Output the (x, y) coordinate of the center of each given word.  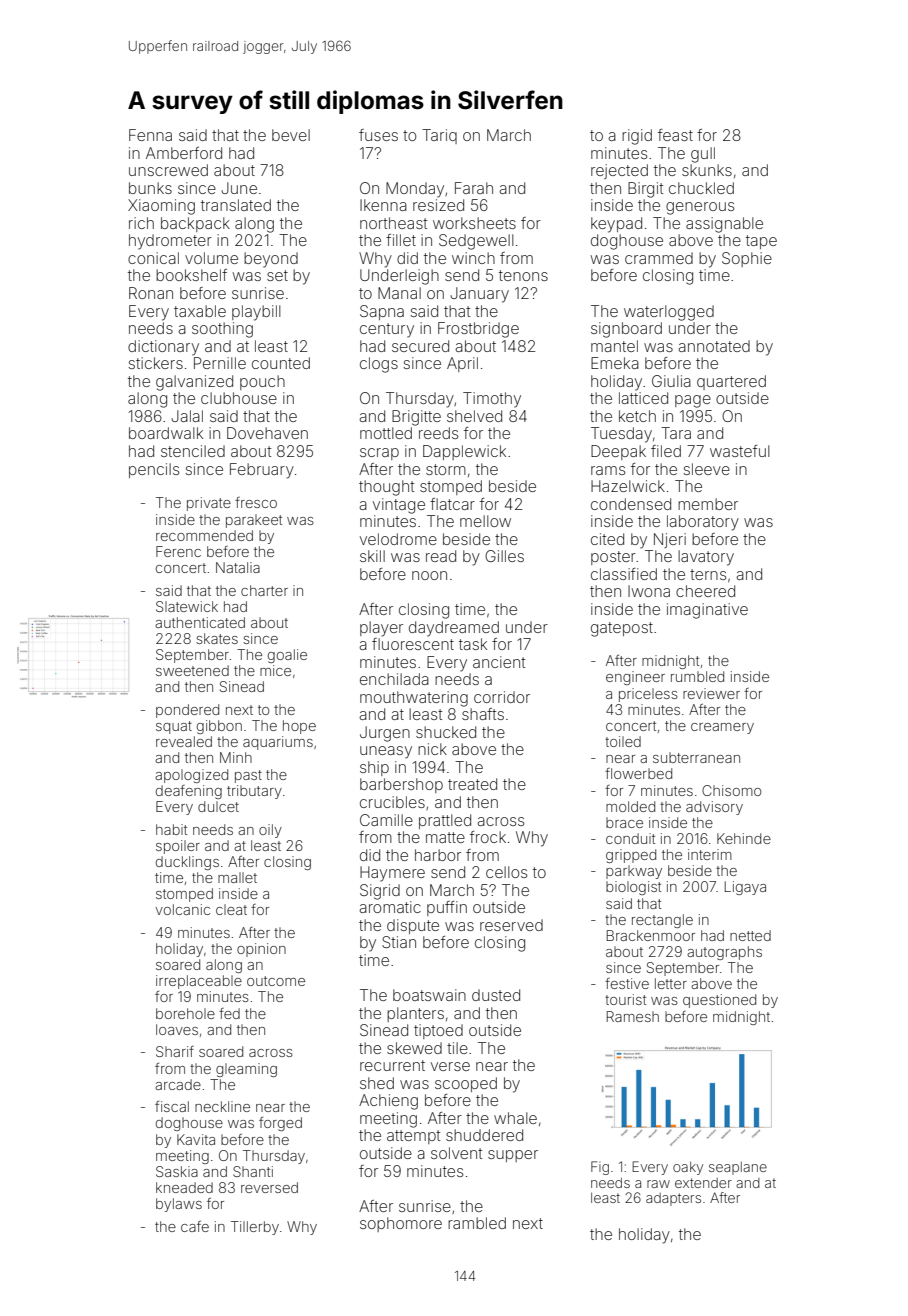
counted (281, 363)
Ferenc (178, 551)
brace (624, 822)
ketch (637, 416)
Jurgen (385, 734)
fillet (401, 240)
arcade (178, 1084)
